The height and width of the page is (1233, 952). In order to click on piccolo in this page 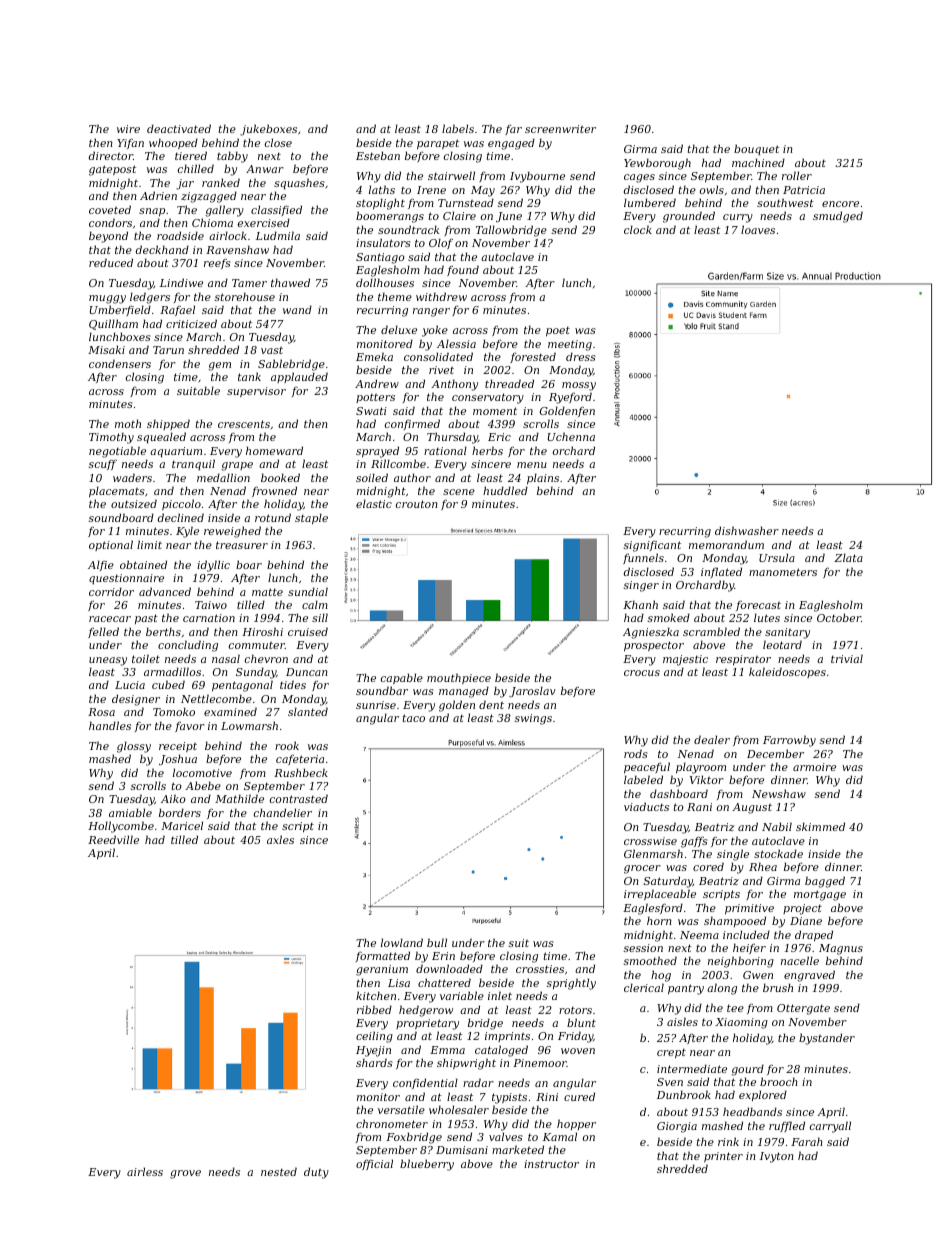, I will do `click(181, 504)`.
